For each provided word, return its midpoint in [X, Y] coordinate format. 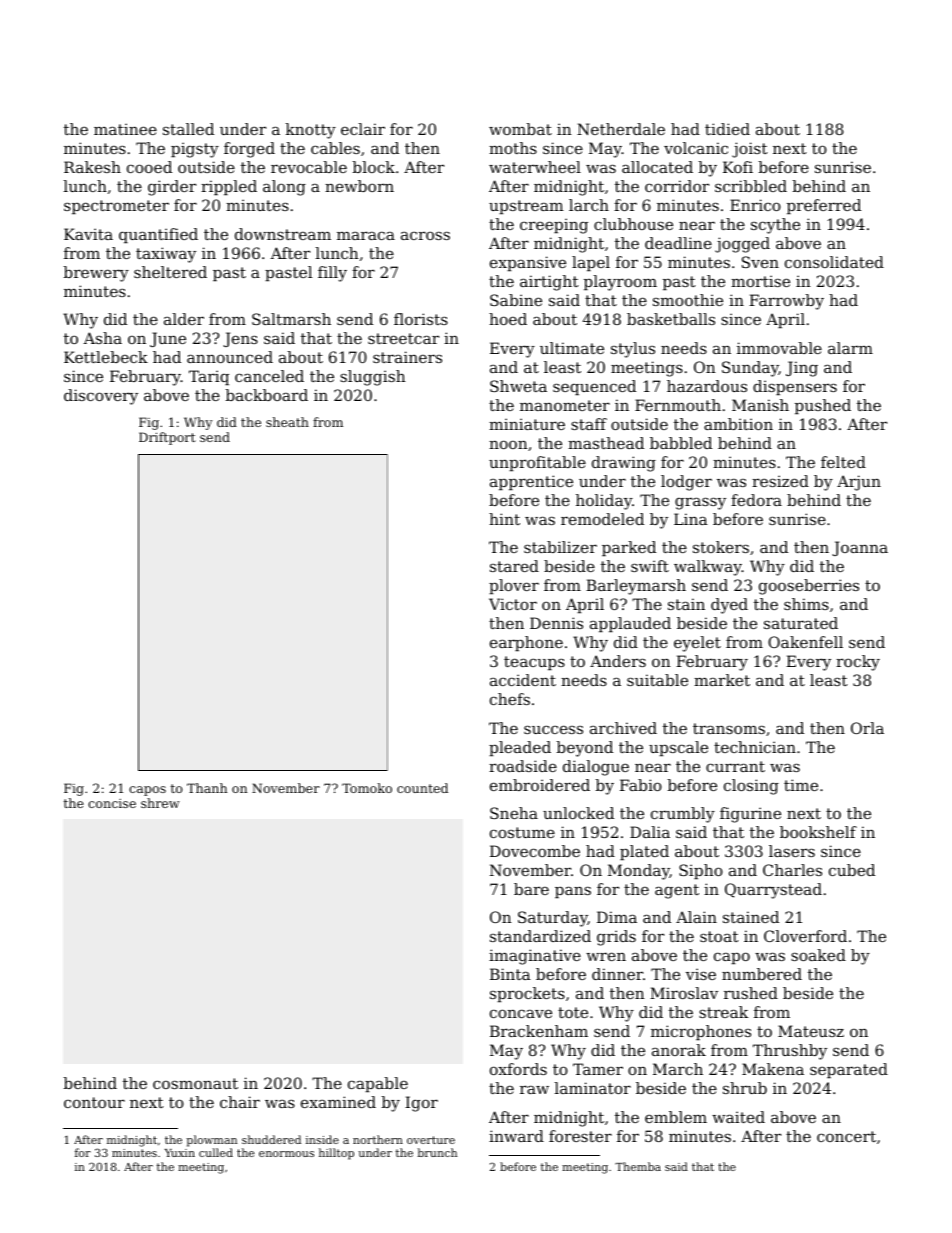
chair [240, 1102]
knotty [311, 131]
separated [849, 1070]
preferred [824, 206]
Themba [638, 1166]
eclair [363, 129]
